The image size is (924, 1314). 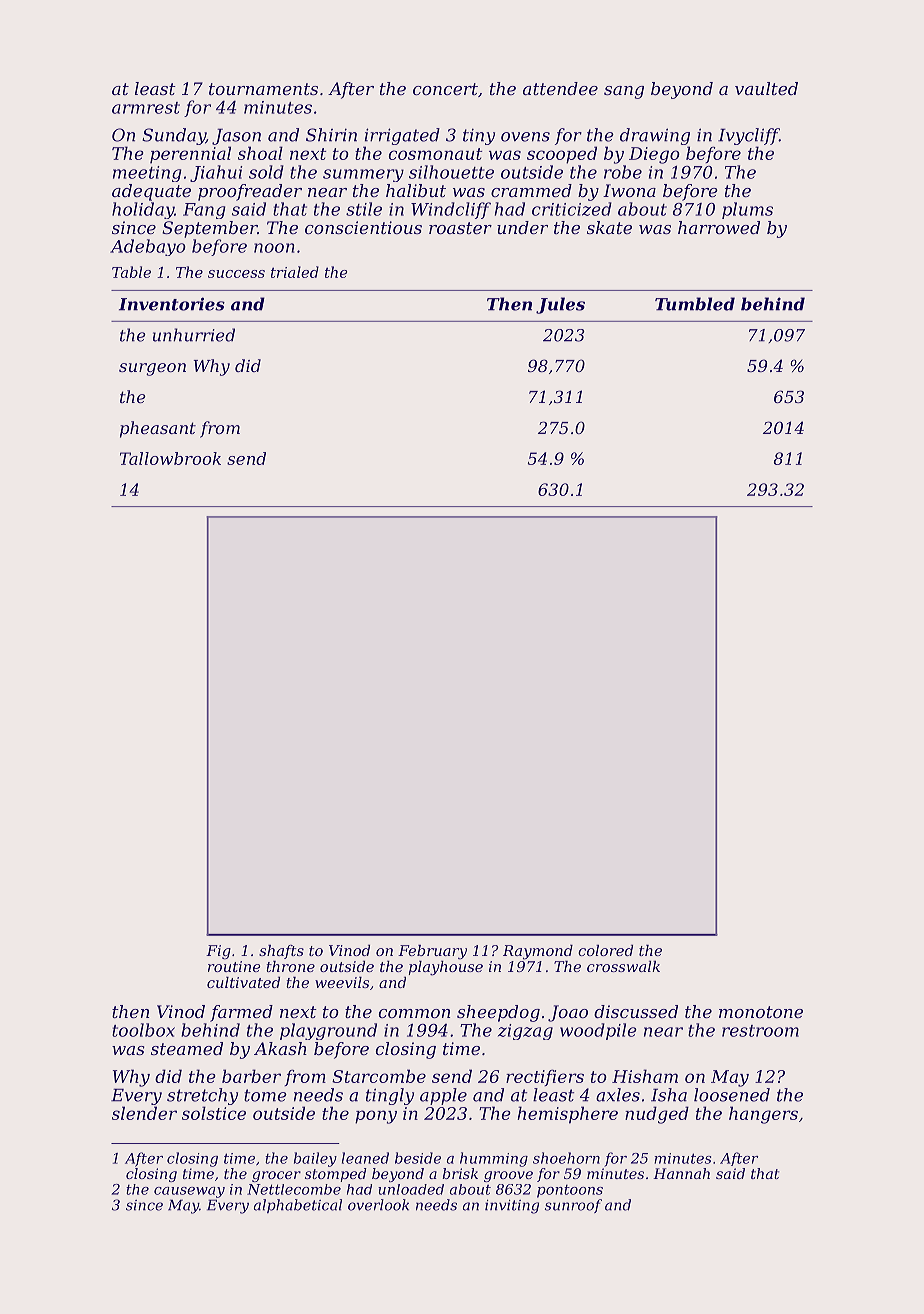 I want to click on colored, so click(x=605, y=950).
